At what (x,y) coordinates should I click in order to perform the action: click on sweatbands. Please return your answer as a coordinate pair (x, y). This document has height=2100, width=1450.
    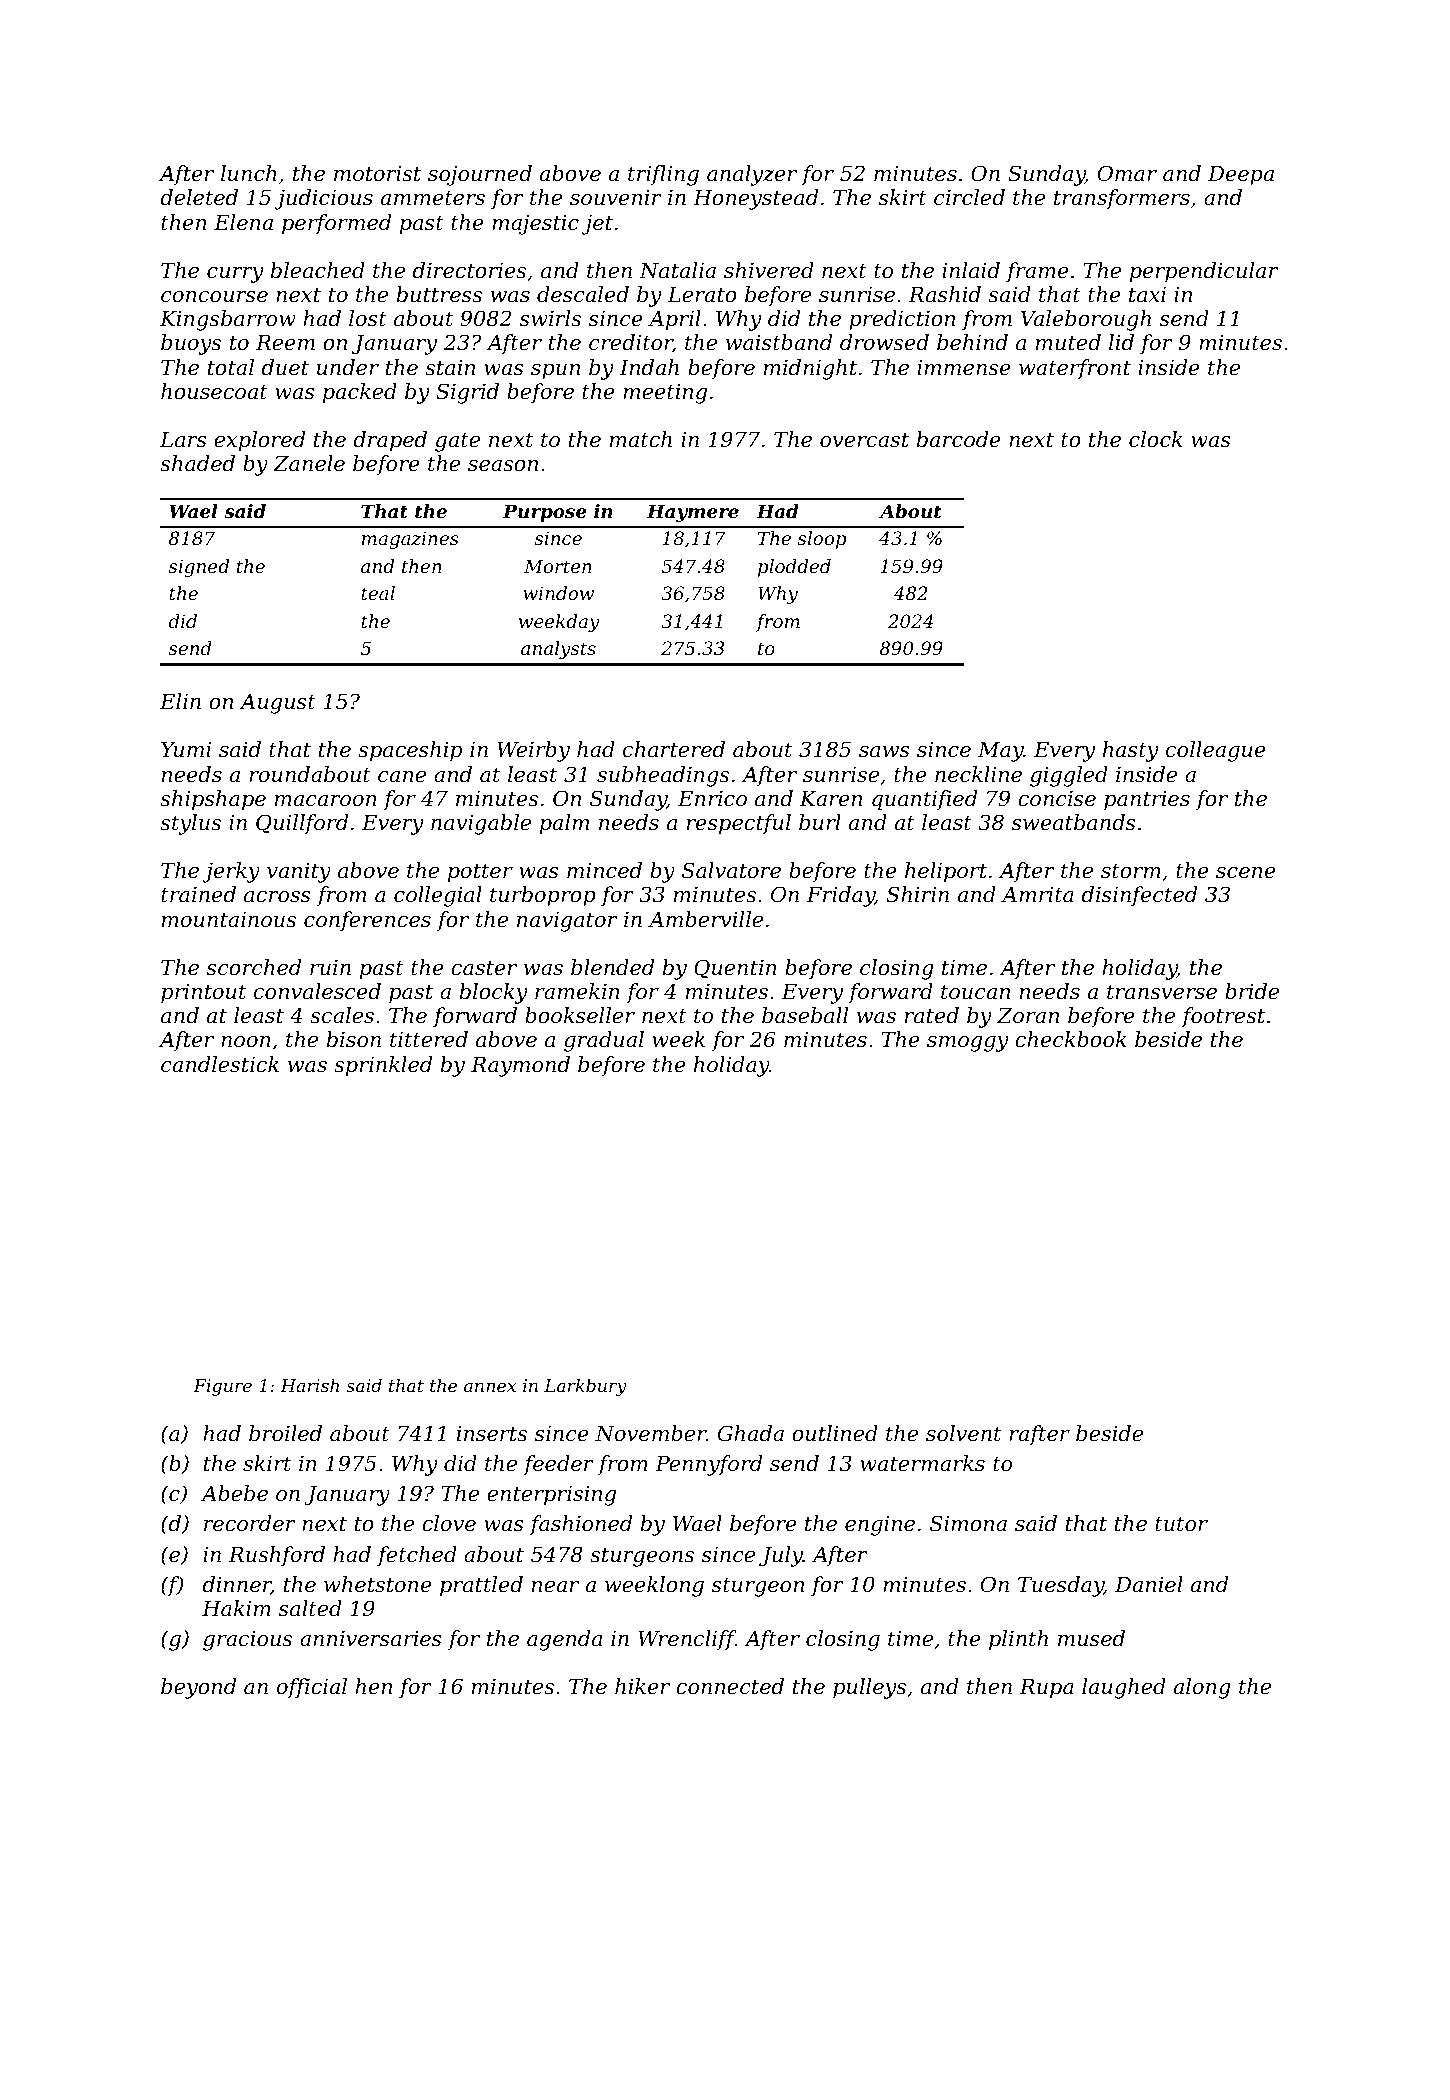
    Looking at the image, I should click on (1074, 822).
